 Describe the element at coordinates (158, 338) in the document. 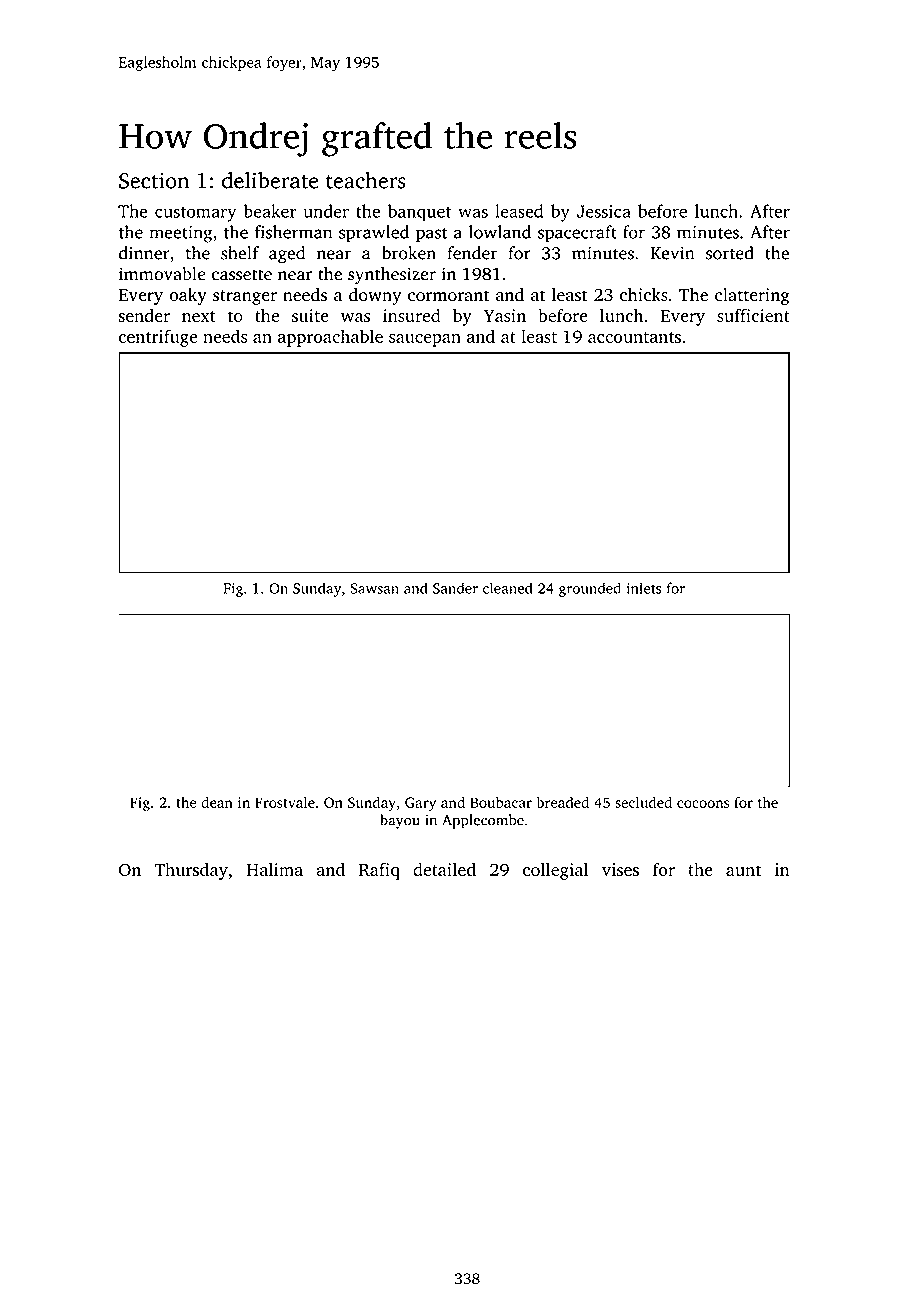

I see `centrifuge` at that location.
